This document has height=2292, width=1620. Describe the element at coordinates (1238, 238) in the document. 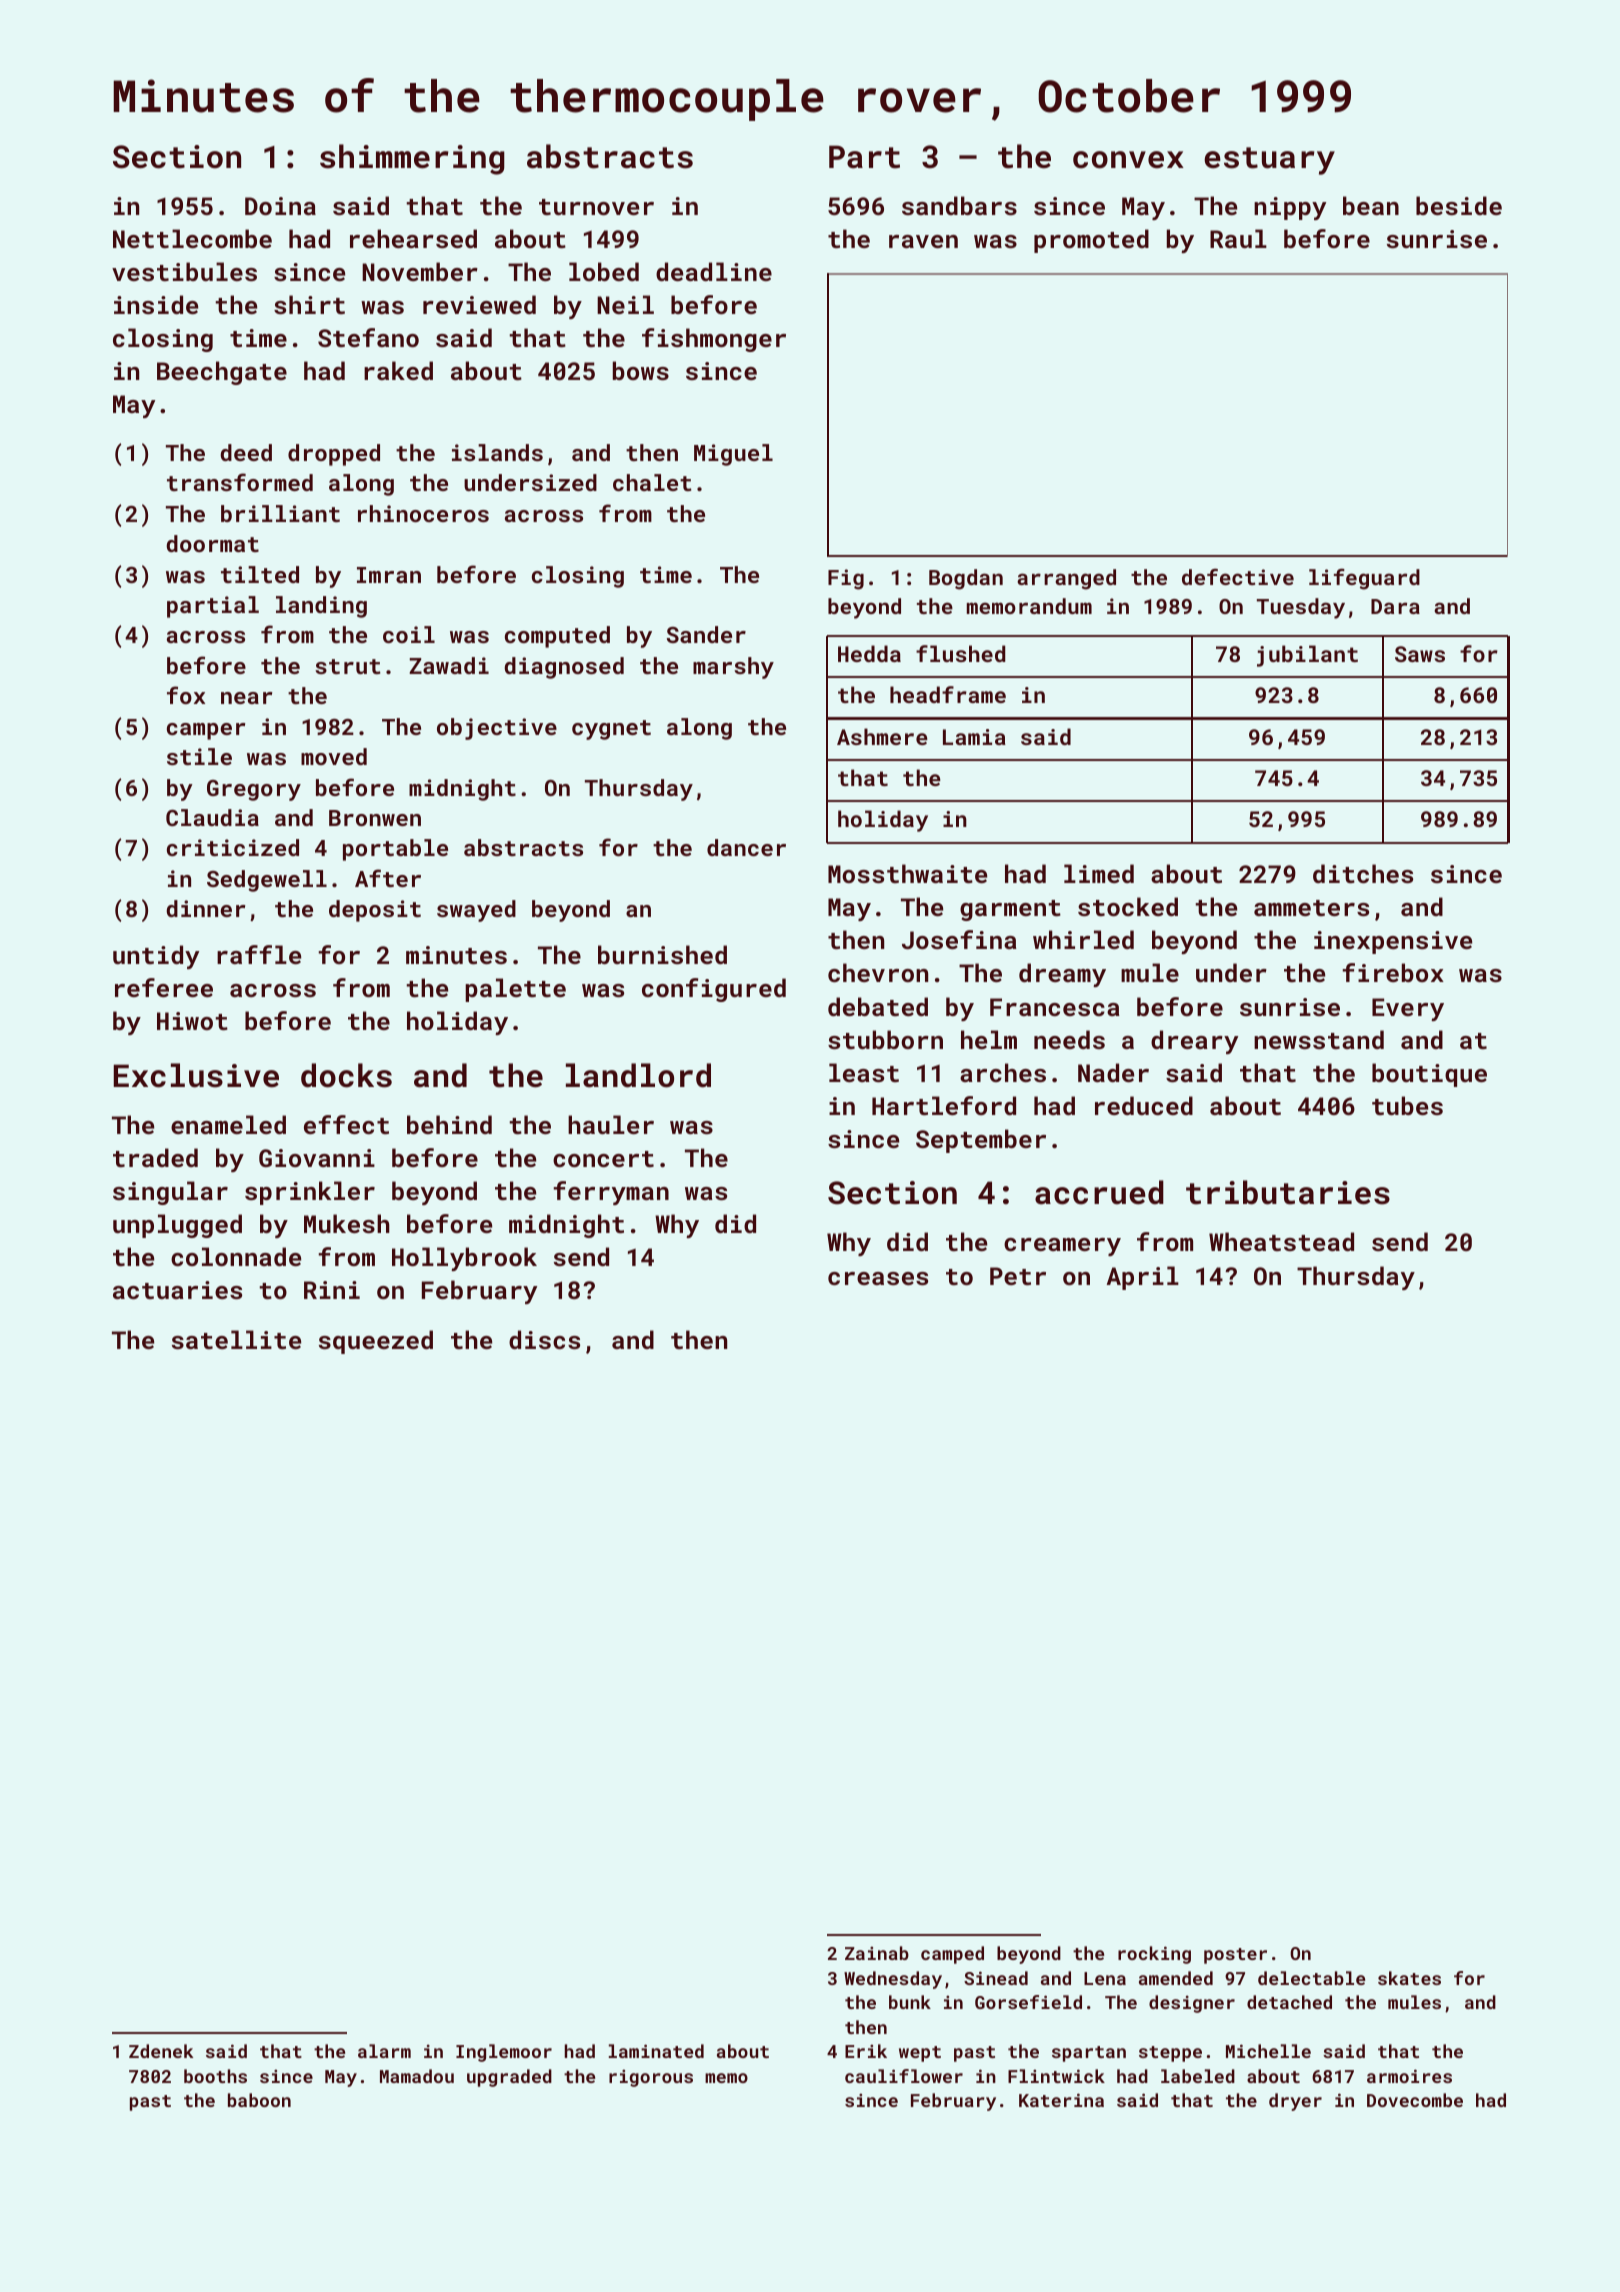

I see `Raul` at that location.
